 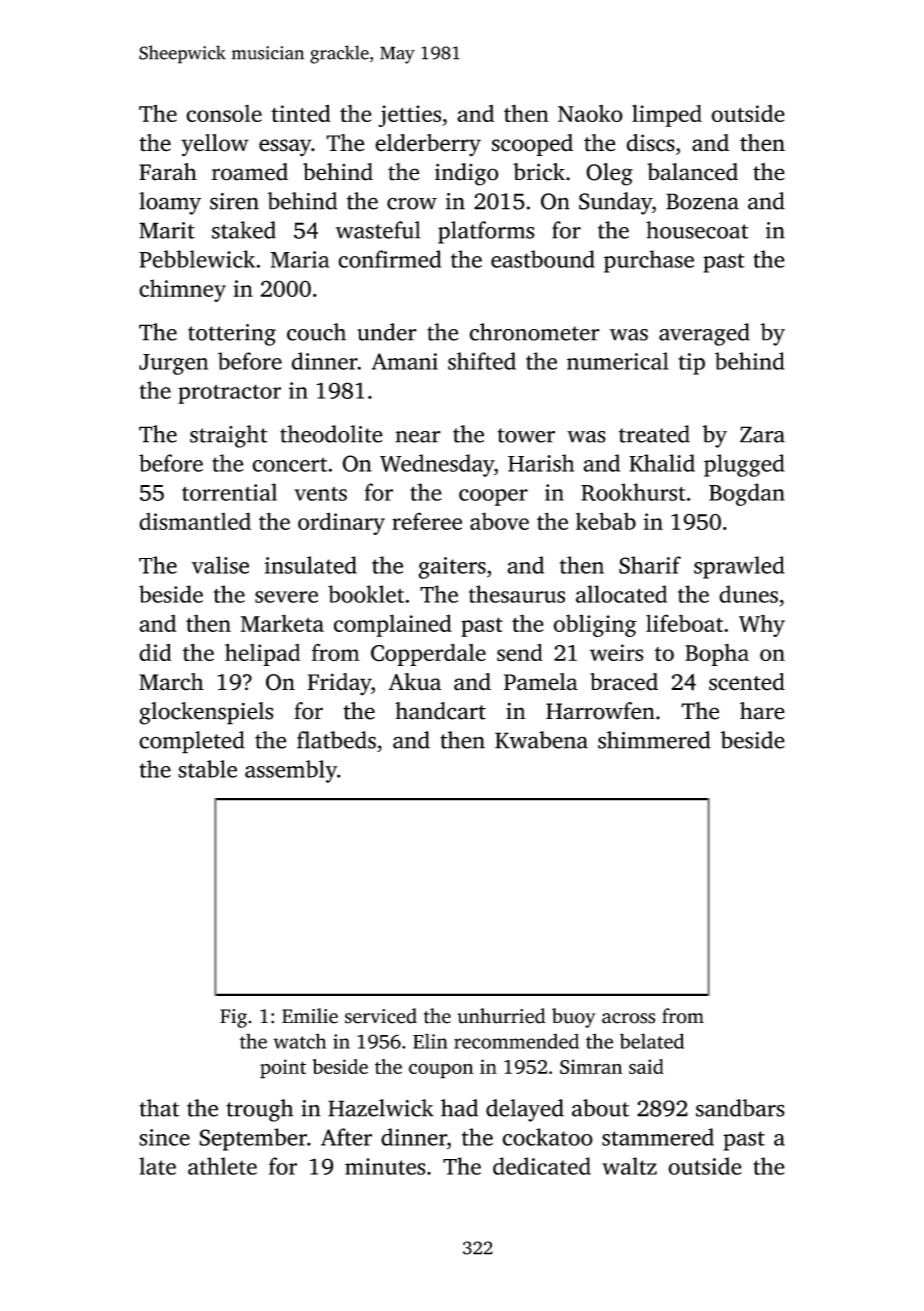 I want to click on Kwabena, so click(x=541, y=740).
